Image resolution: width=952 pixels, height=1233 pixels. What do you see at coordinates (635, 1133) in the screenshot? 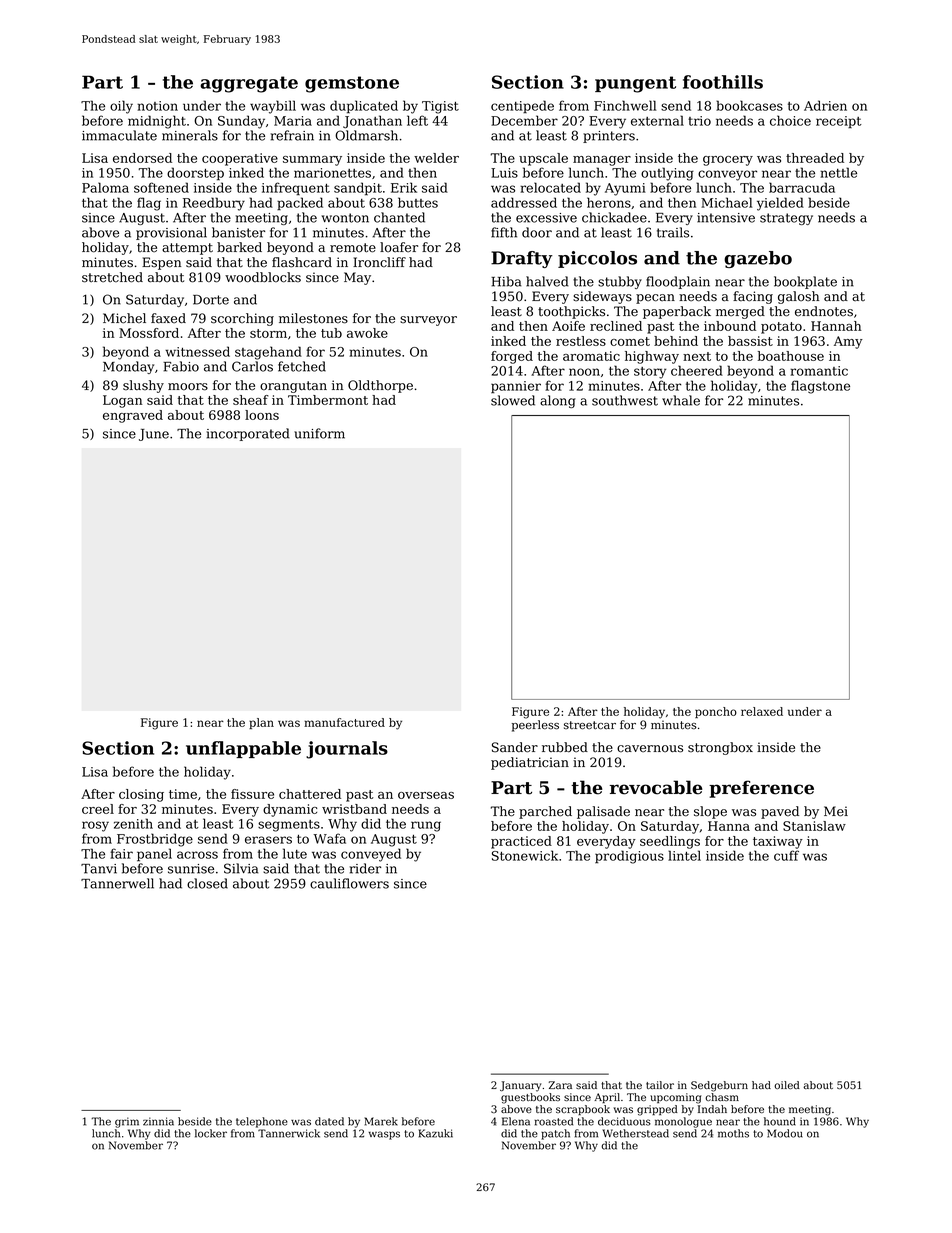
I see `Wetherstead` at bounding box center [635, 1133].
